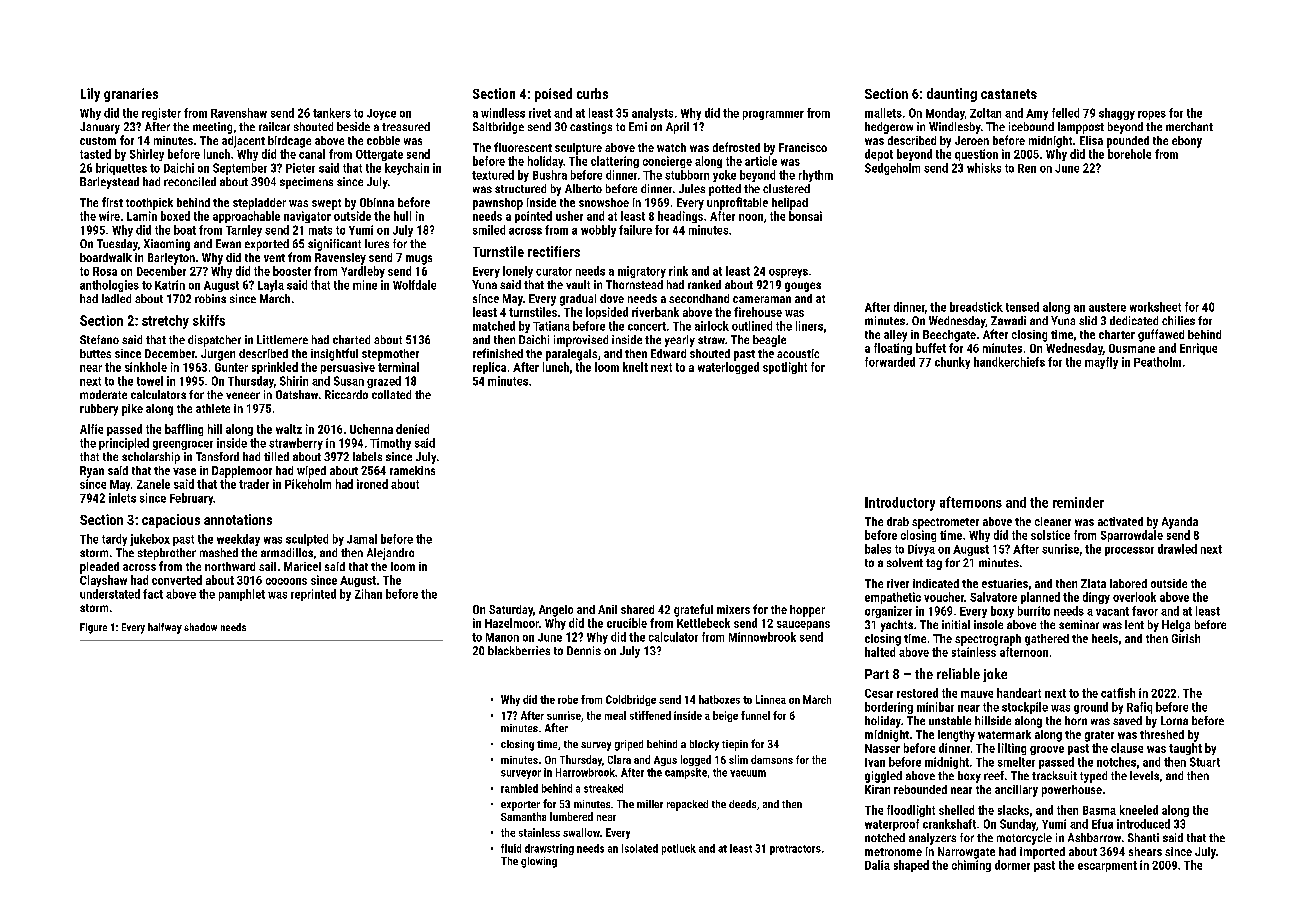 The width and height of the page is (1308, 924). I want to click on austere, so click(1107, 307).
